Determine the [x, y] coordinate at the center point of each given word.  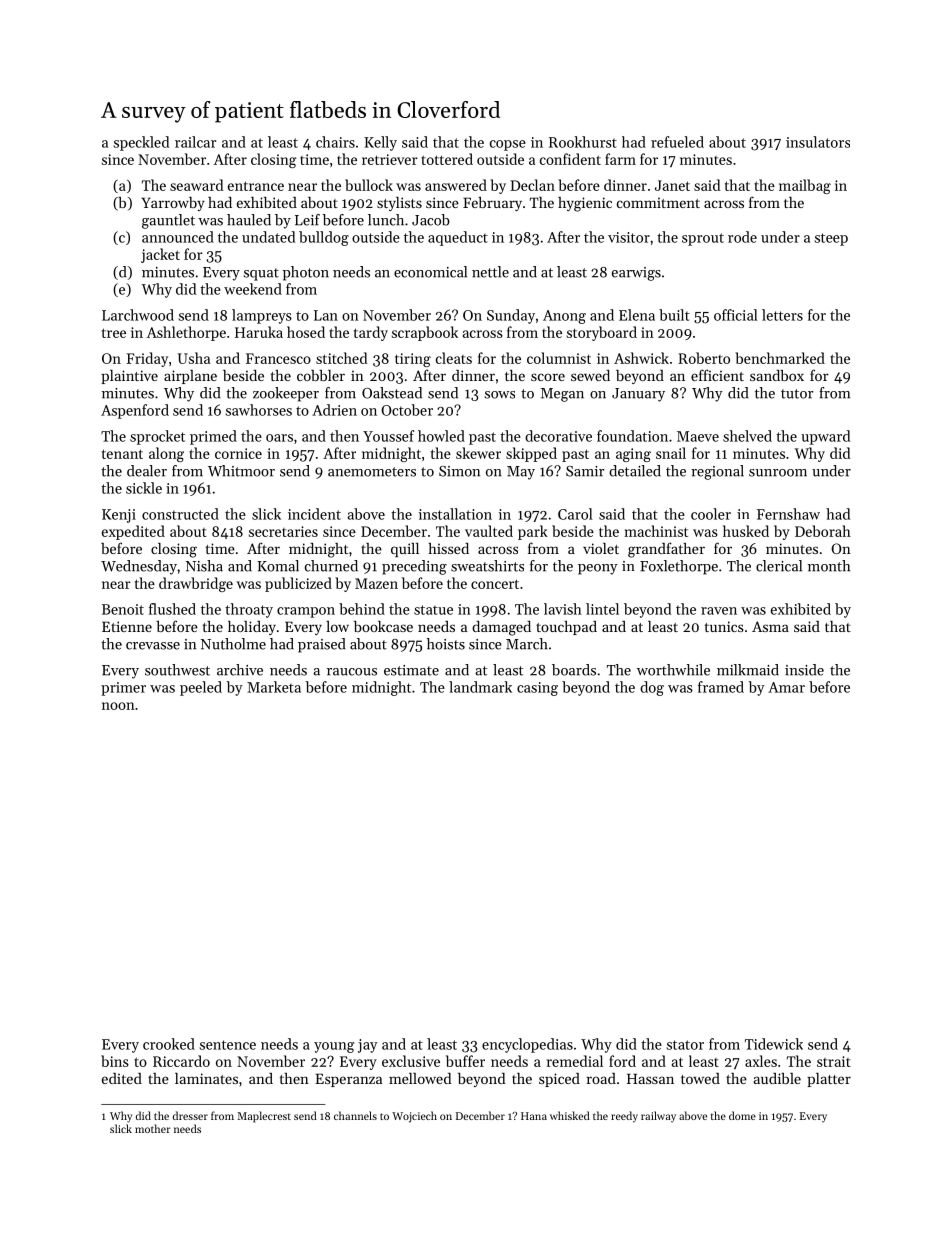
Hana [534, 1116]
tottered [447, 159]
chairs [335, 142]
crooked [169, 1044]
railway [658, 1117]
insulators [818, 142]
